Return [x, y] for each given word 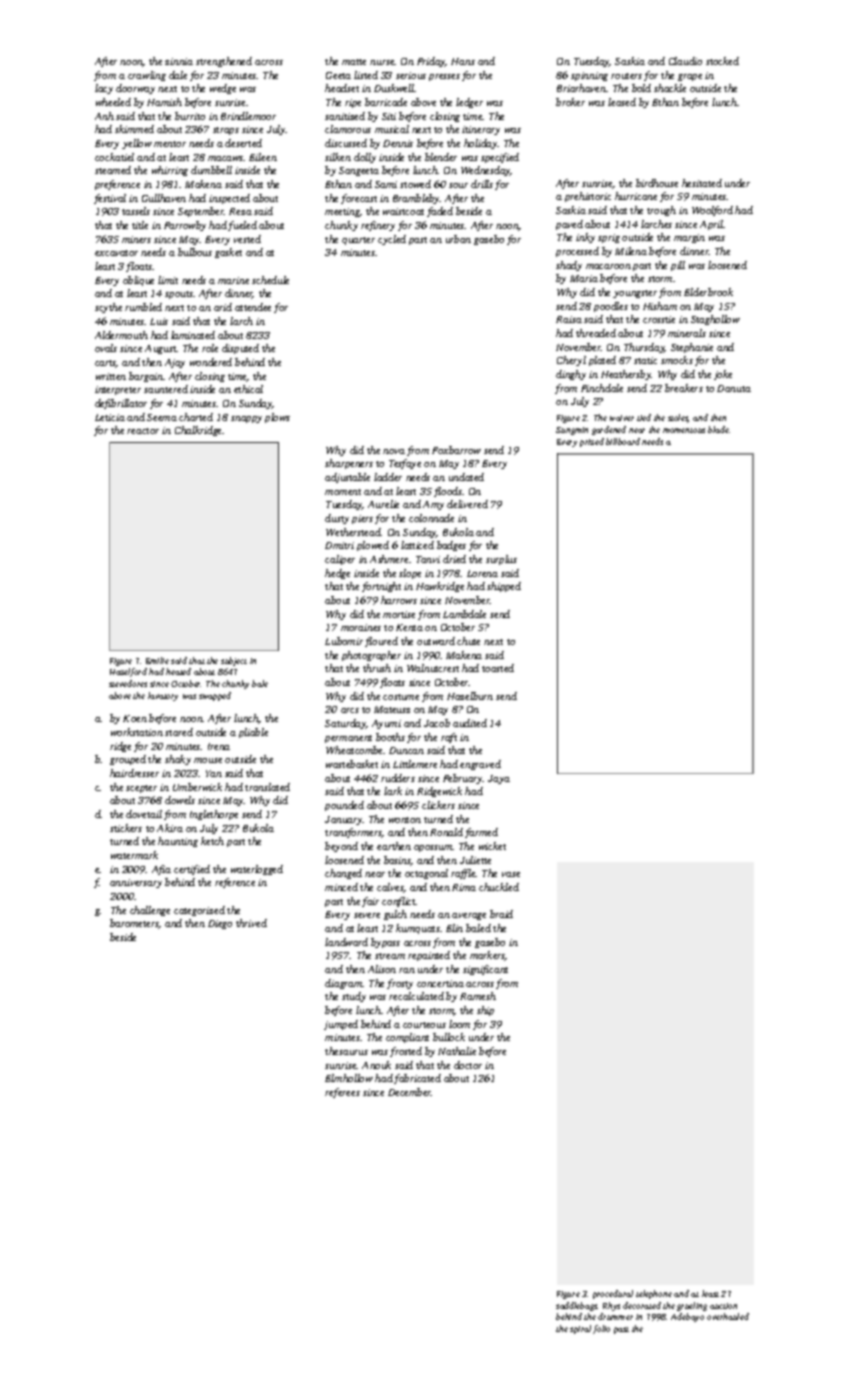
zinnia [179, 61]
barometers [134, 924]
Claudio [685, 61]
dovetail [144, 814]
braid [501, 914]
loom [459, 1024]
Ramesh [478, 996]
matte [354, 62]
